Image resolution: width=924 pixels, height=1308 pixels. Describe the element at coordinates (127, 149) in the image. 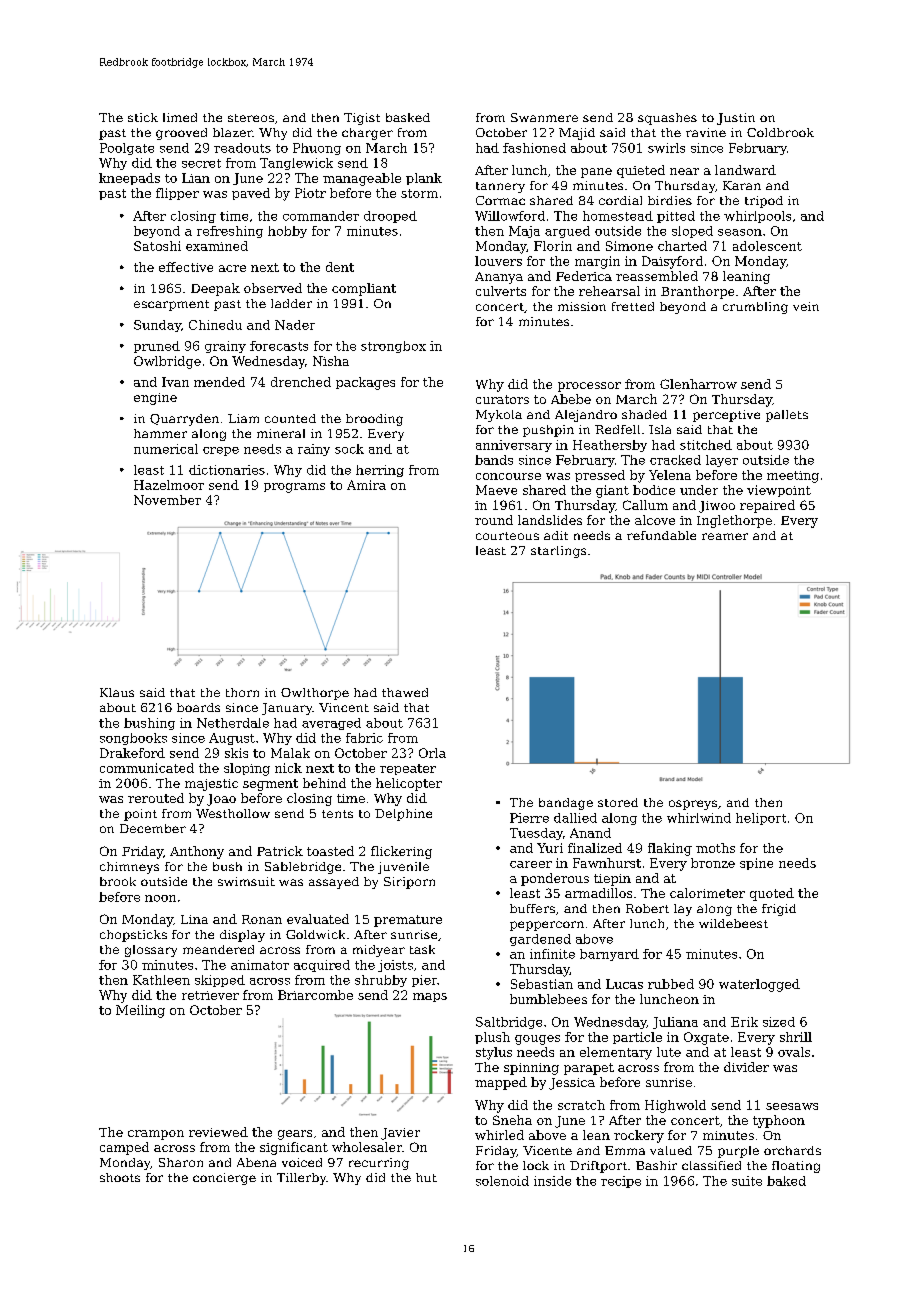

I see `Poolgate` at that location.
